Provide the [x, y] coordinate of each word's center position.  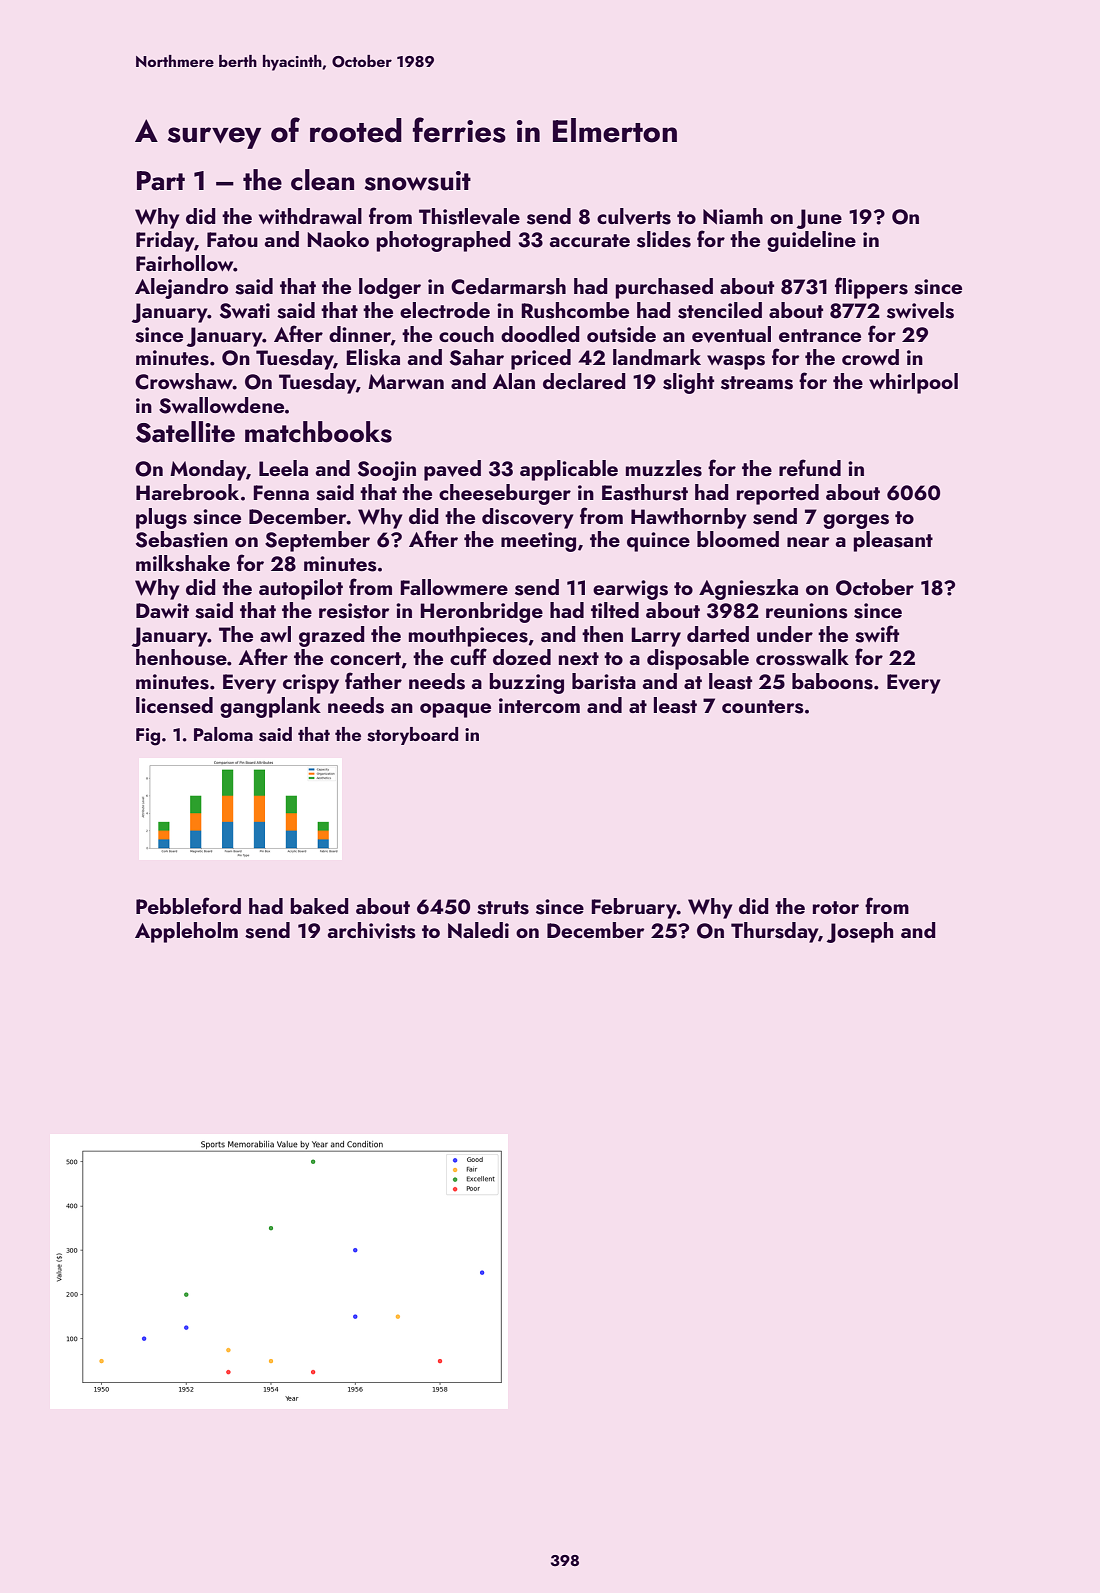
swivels [920, 310]
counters [763, 707]
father [373, 680]
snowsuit [418, 181]
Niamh [733, 216]
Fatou [232, 239]
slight [688, 383]
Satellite [185, 432]
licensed [174, 705]
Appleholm [186, 932]
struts [503, 908]
